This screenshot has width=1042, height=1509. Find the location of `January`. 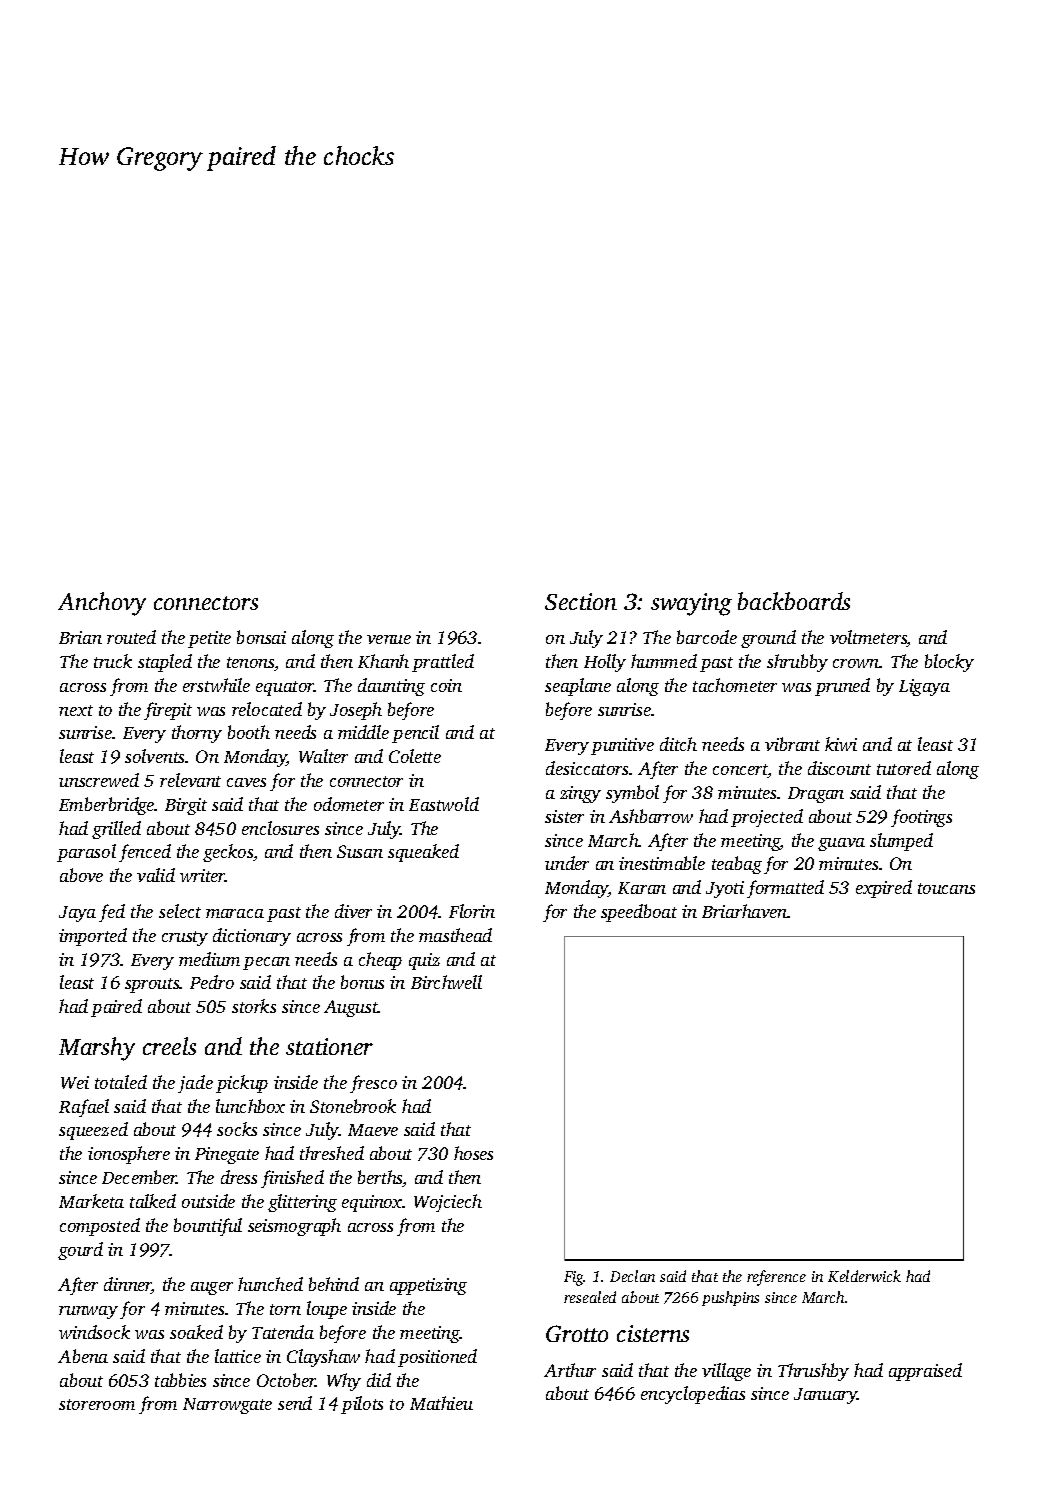

January is located at coordinates (826, 1396).
